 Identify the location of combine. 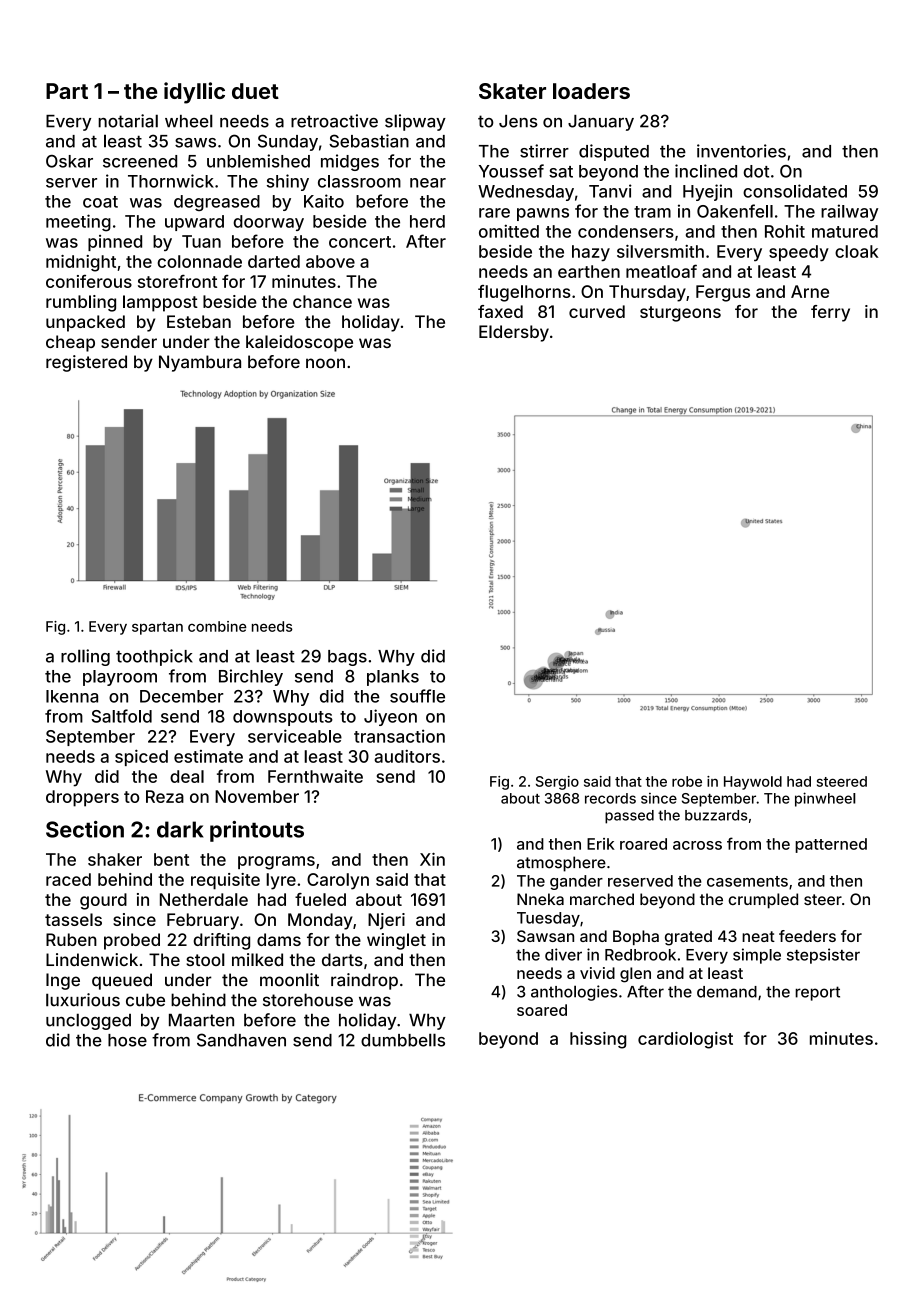
(217, 626).
